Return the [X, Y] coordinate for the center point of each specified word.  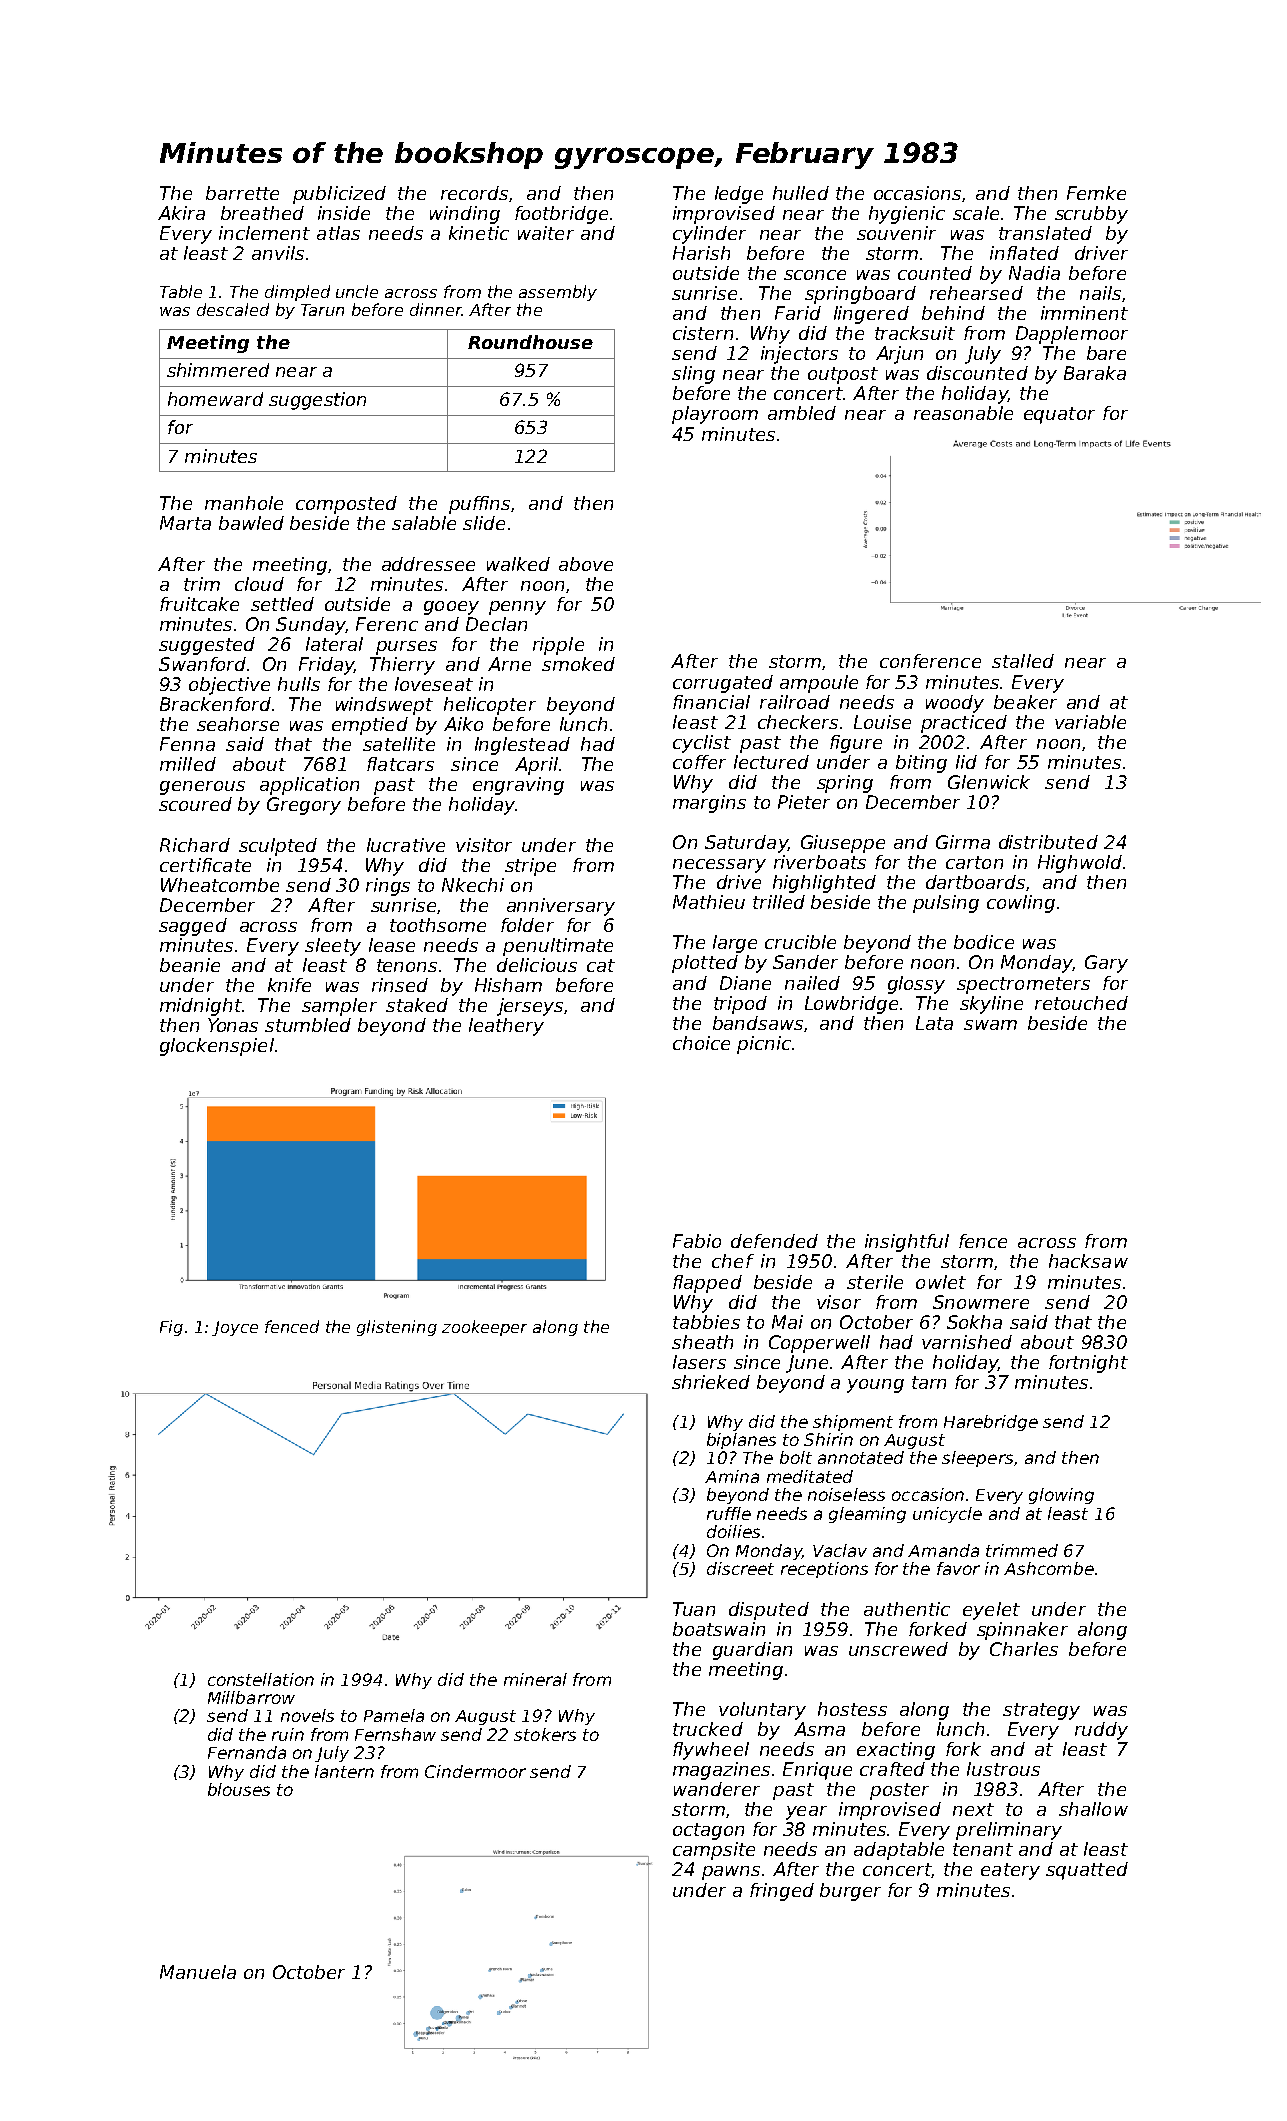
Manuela [198, 1972]
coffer [699, 762]
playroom [715, 415]
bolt [796, 1457]
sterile [875, 1282]
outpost [843, 375]
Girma [963, 842]
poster [899, 1791]
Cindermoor [475, 1771]
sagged [193, 927]
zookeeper [484, 1328]
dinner [436, 309]
